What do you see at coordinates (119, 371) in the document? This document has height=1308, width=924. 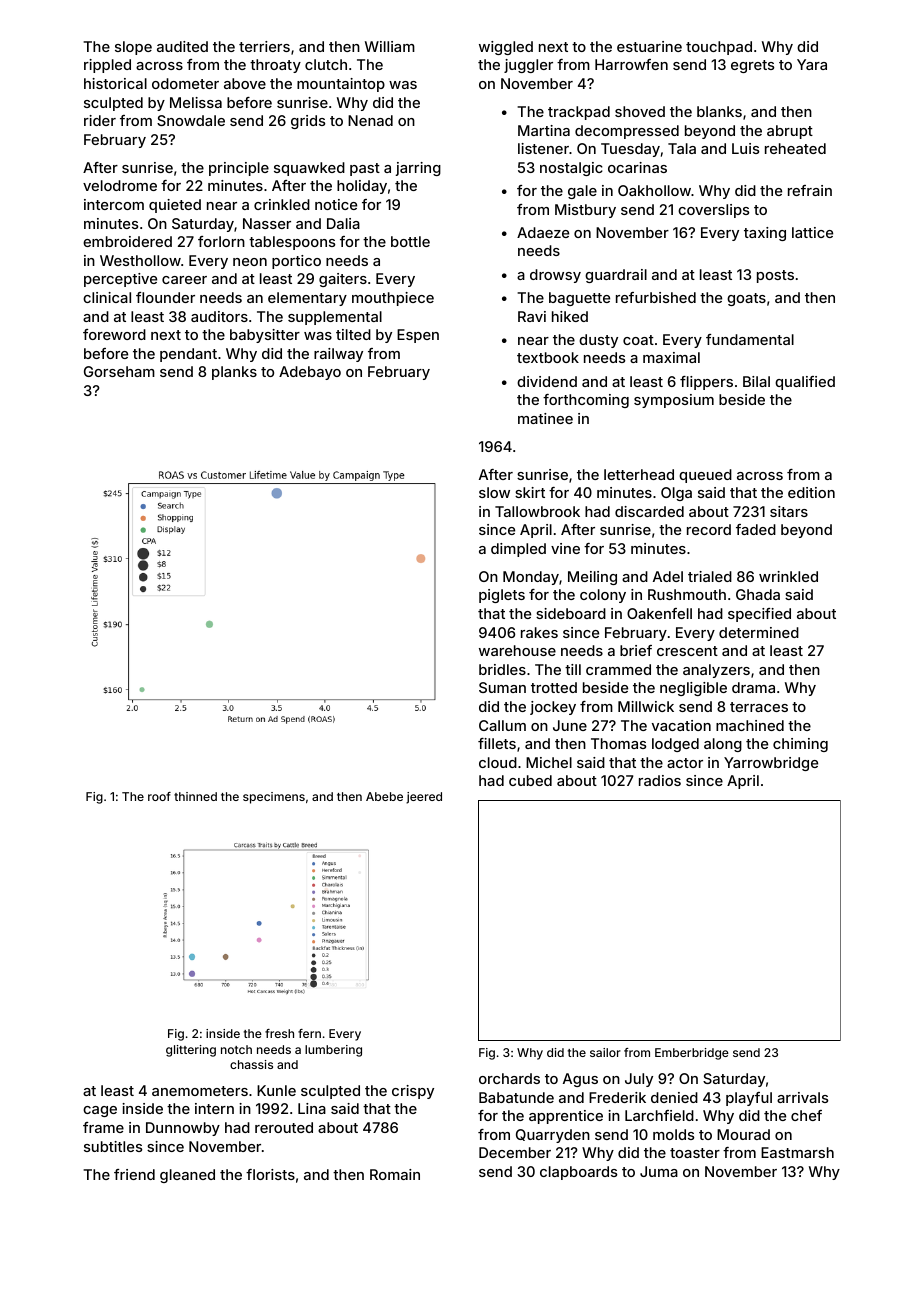 I see `Gorseham` at bounding box center [119, 371].
